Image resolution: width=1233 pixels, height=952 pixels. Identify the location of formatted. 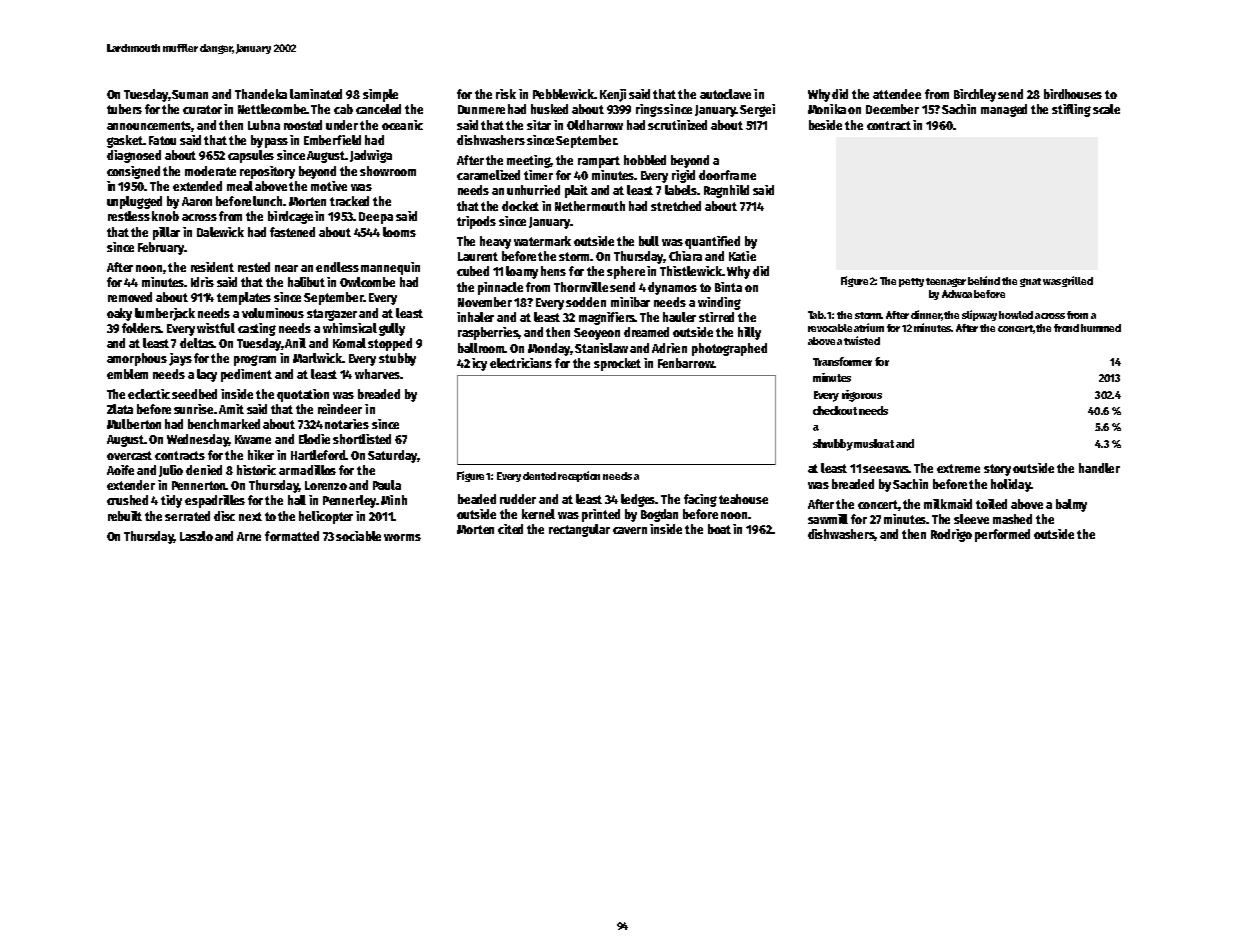
(292, 536).
